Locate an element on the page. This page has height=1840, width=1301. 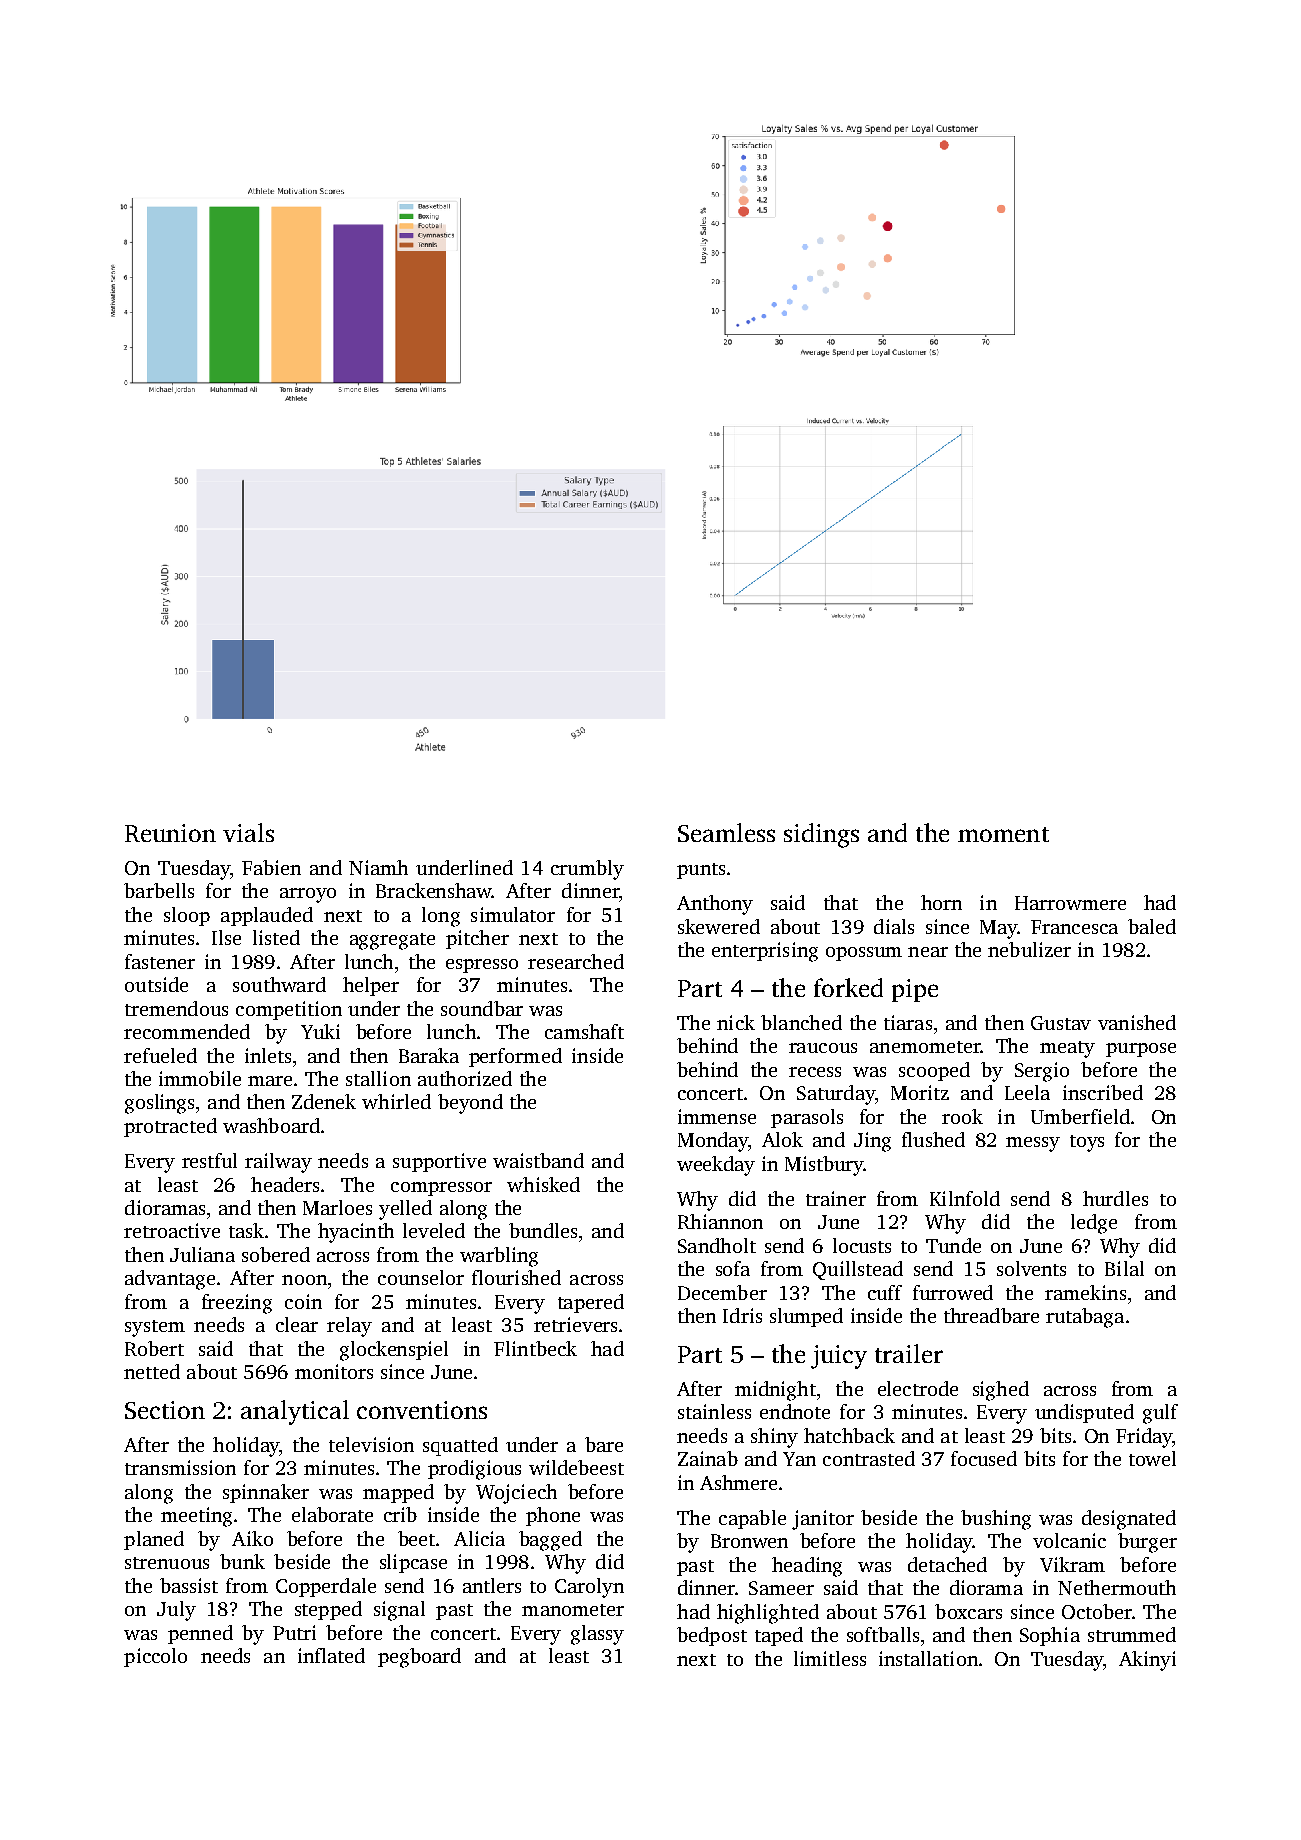
designated is located at coordinates (1129, 1520).
